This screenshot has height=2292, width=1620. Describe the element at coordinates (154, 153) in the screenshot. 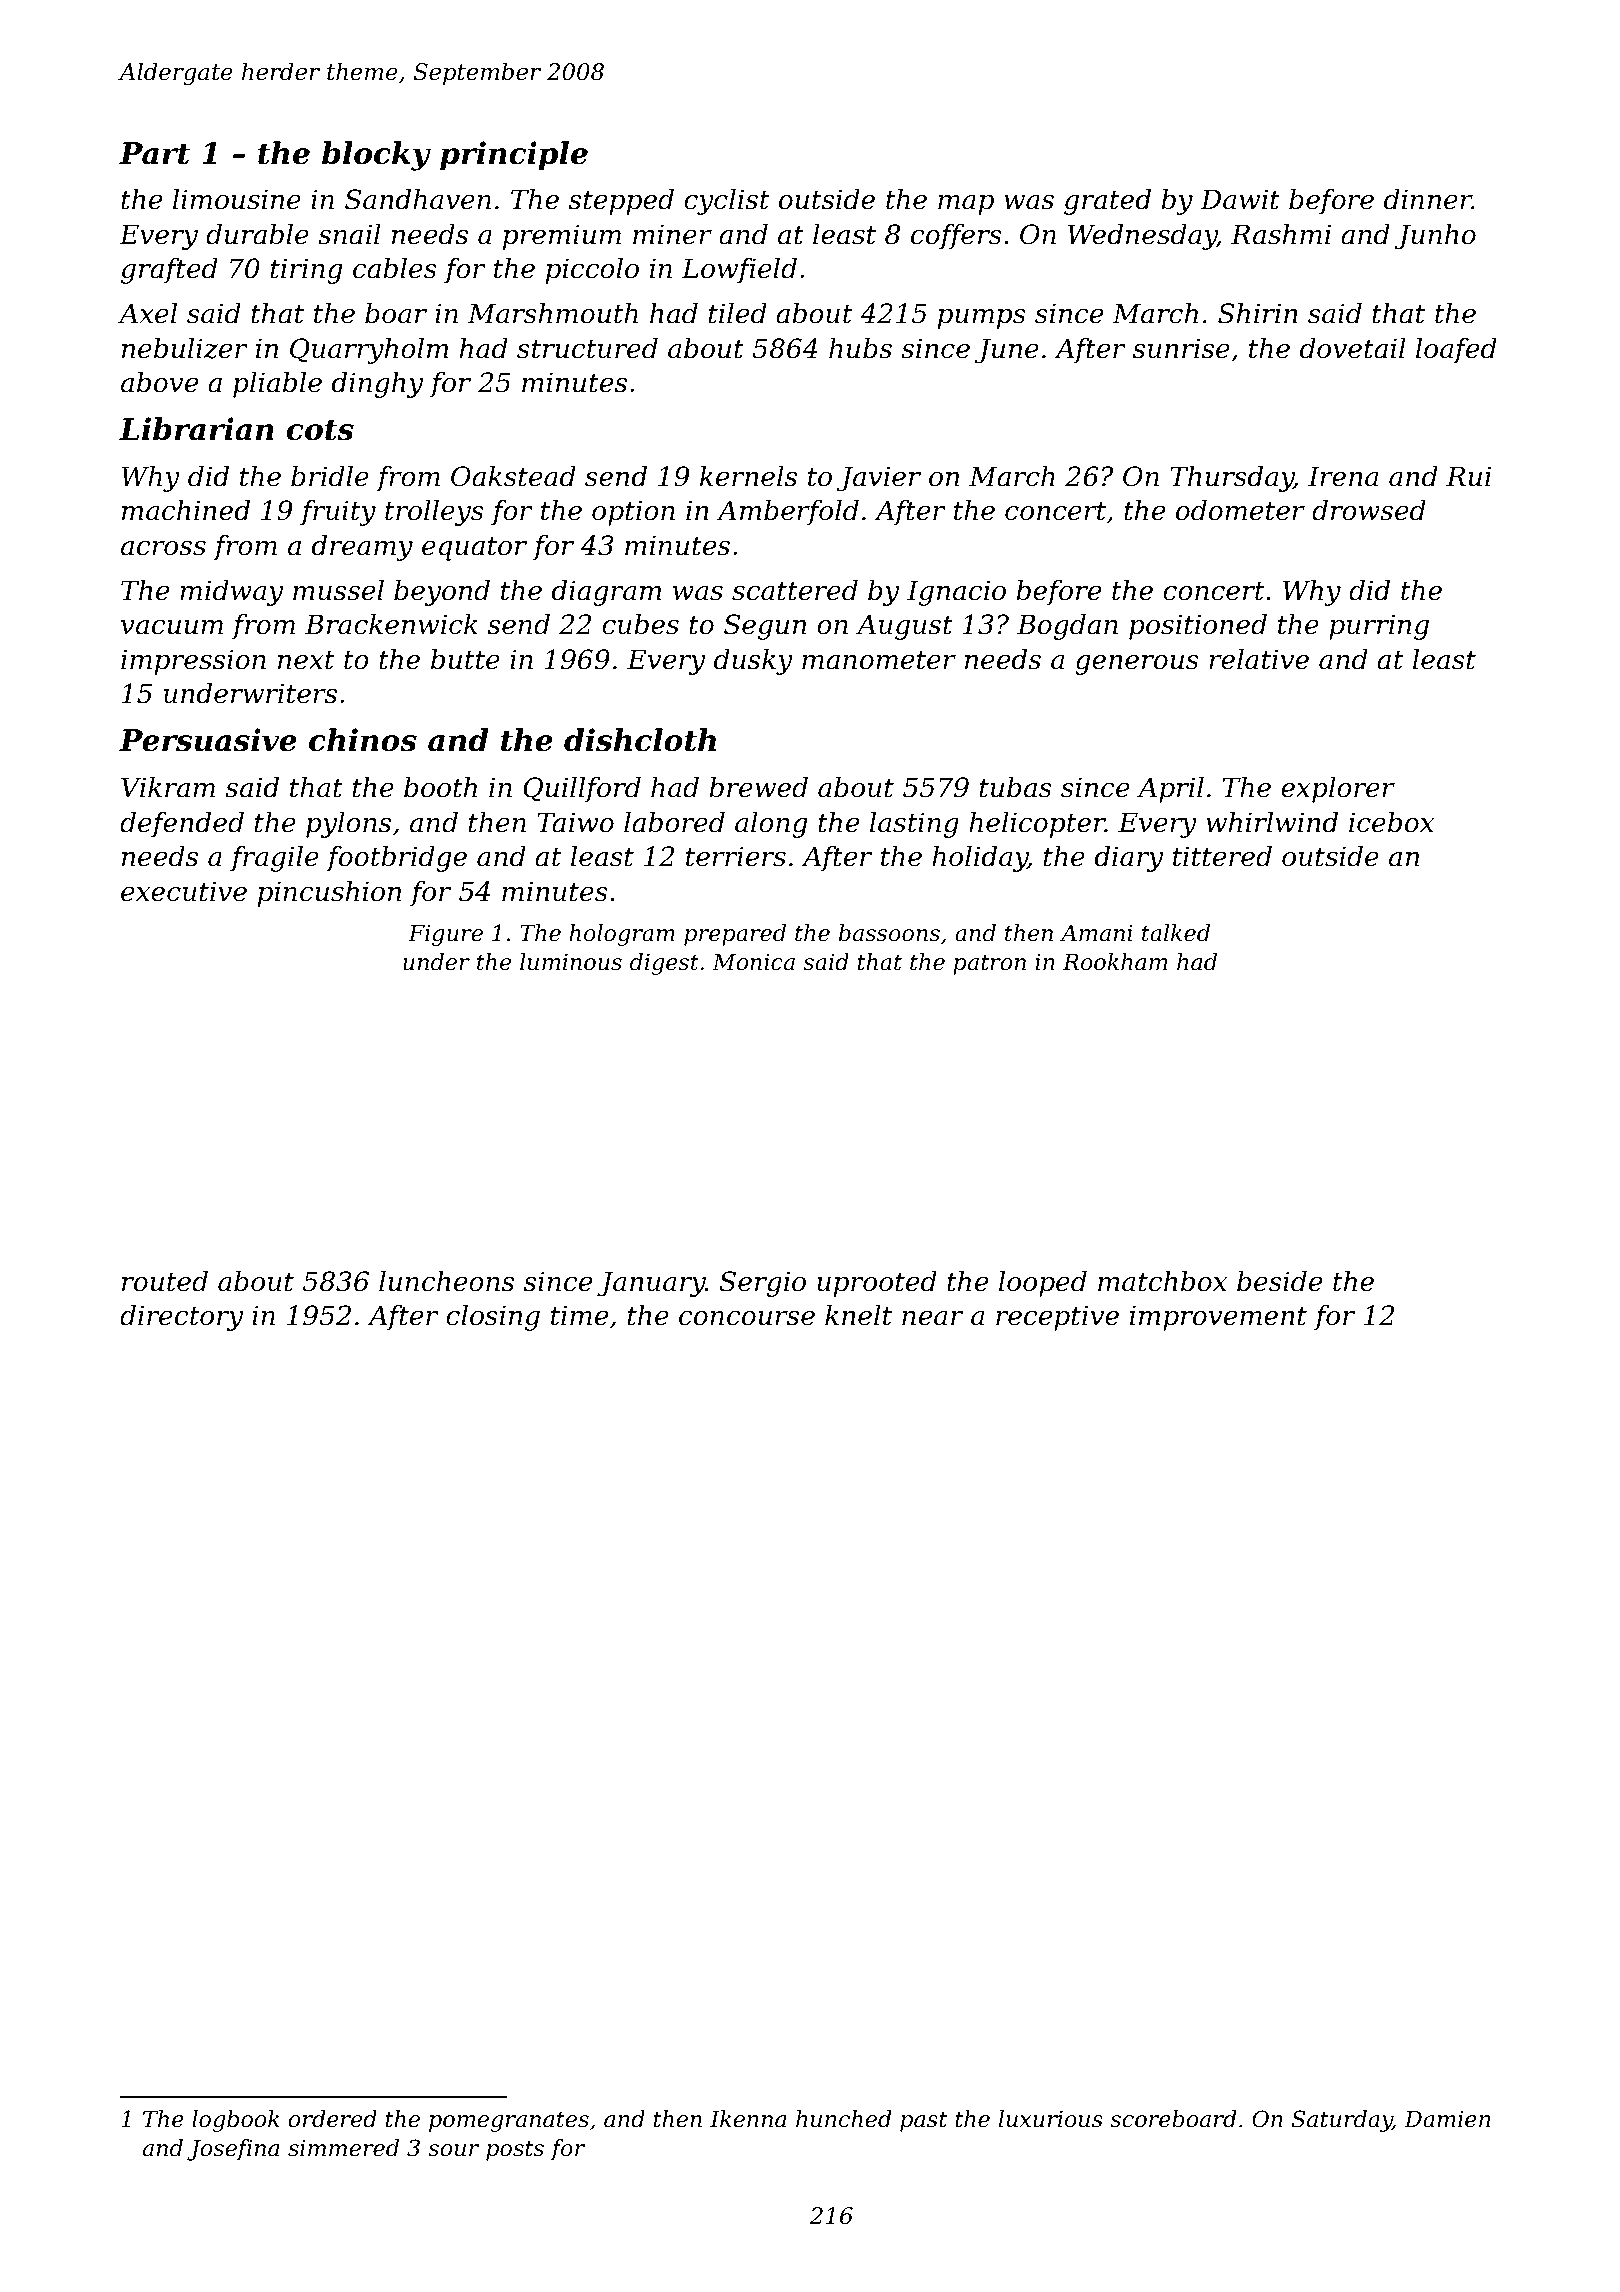

I see `Part` at that location.
